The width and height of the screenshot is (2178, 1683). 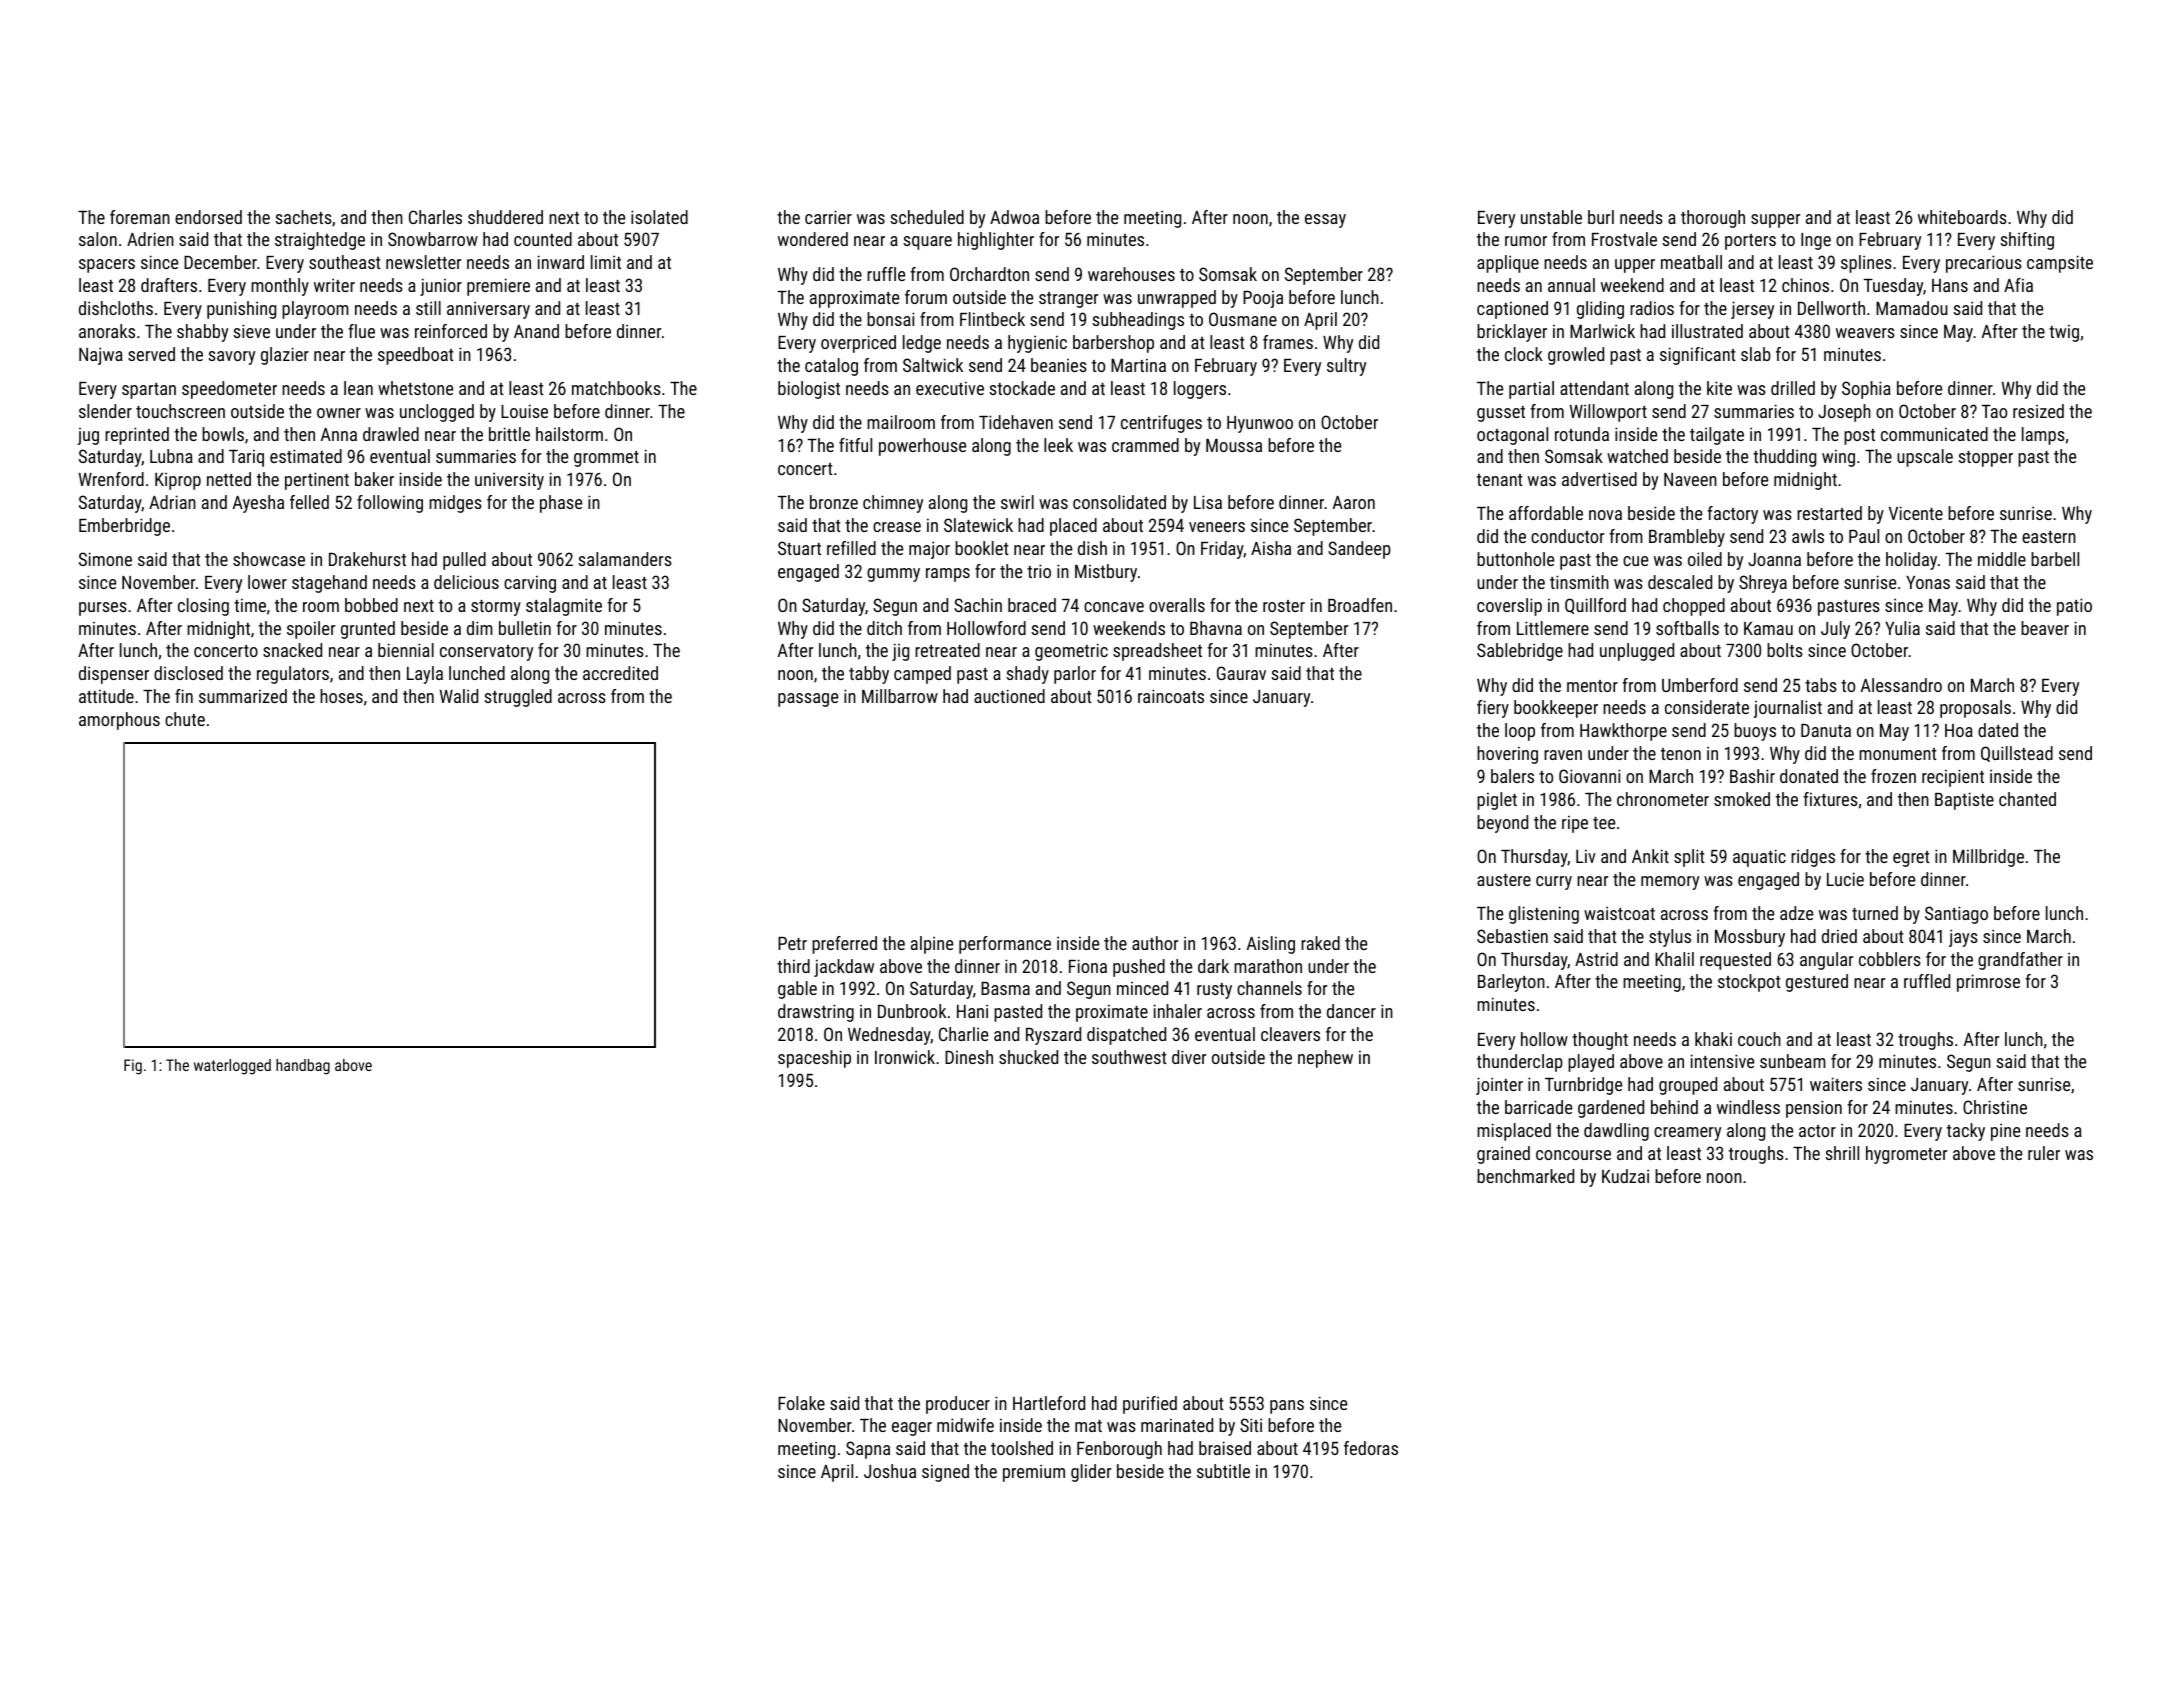 I want to click on handbag, so click(x=303, y=1067).
